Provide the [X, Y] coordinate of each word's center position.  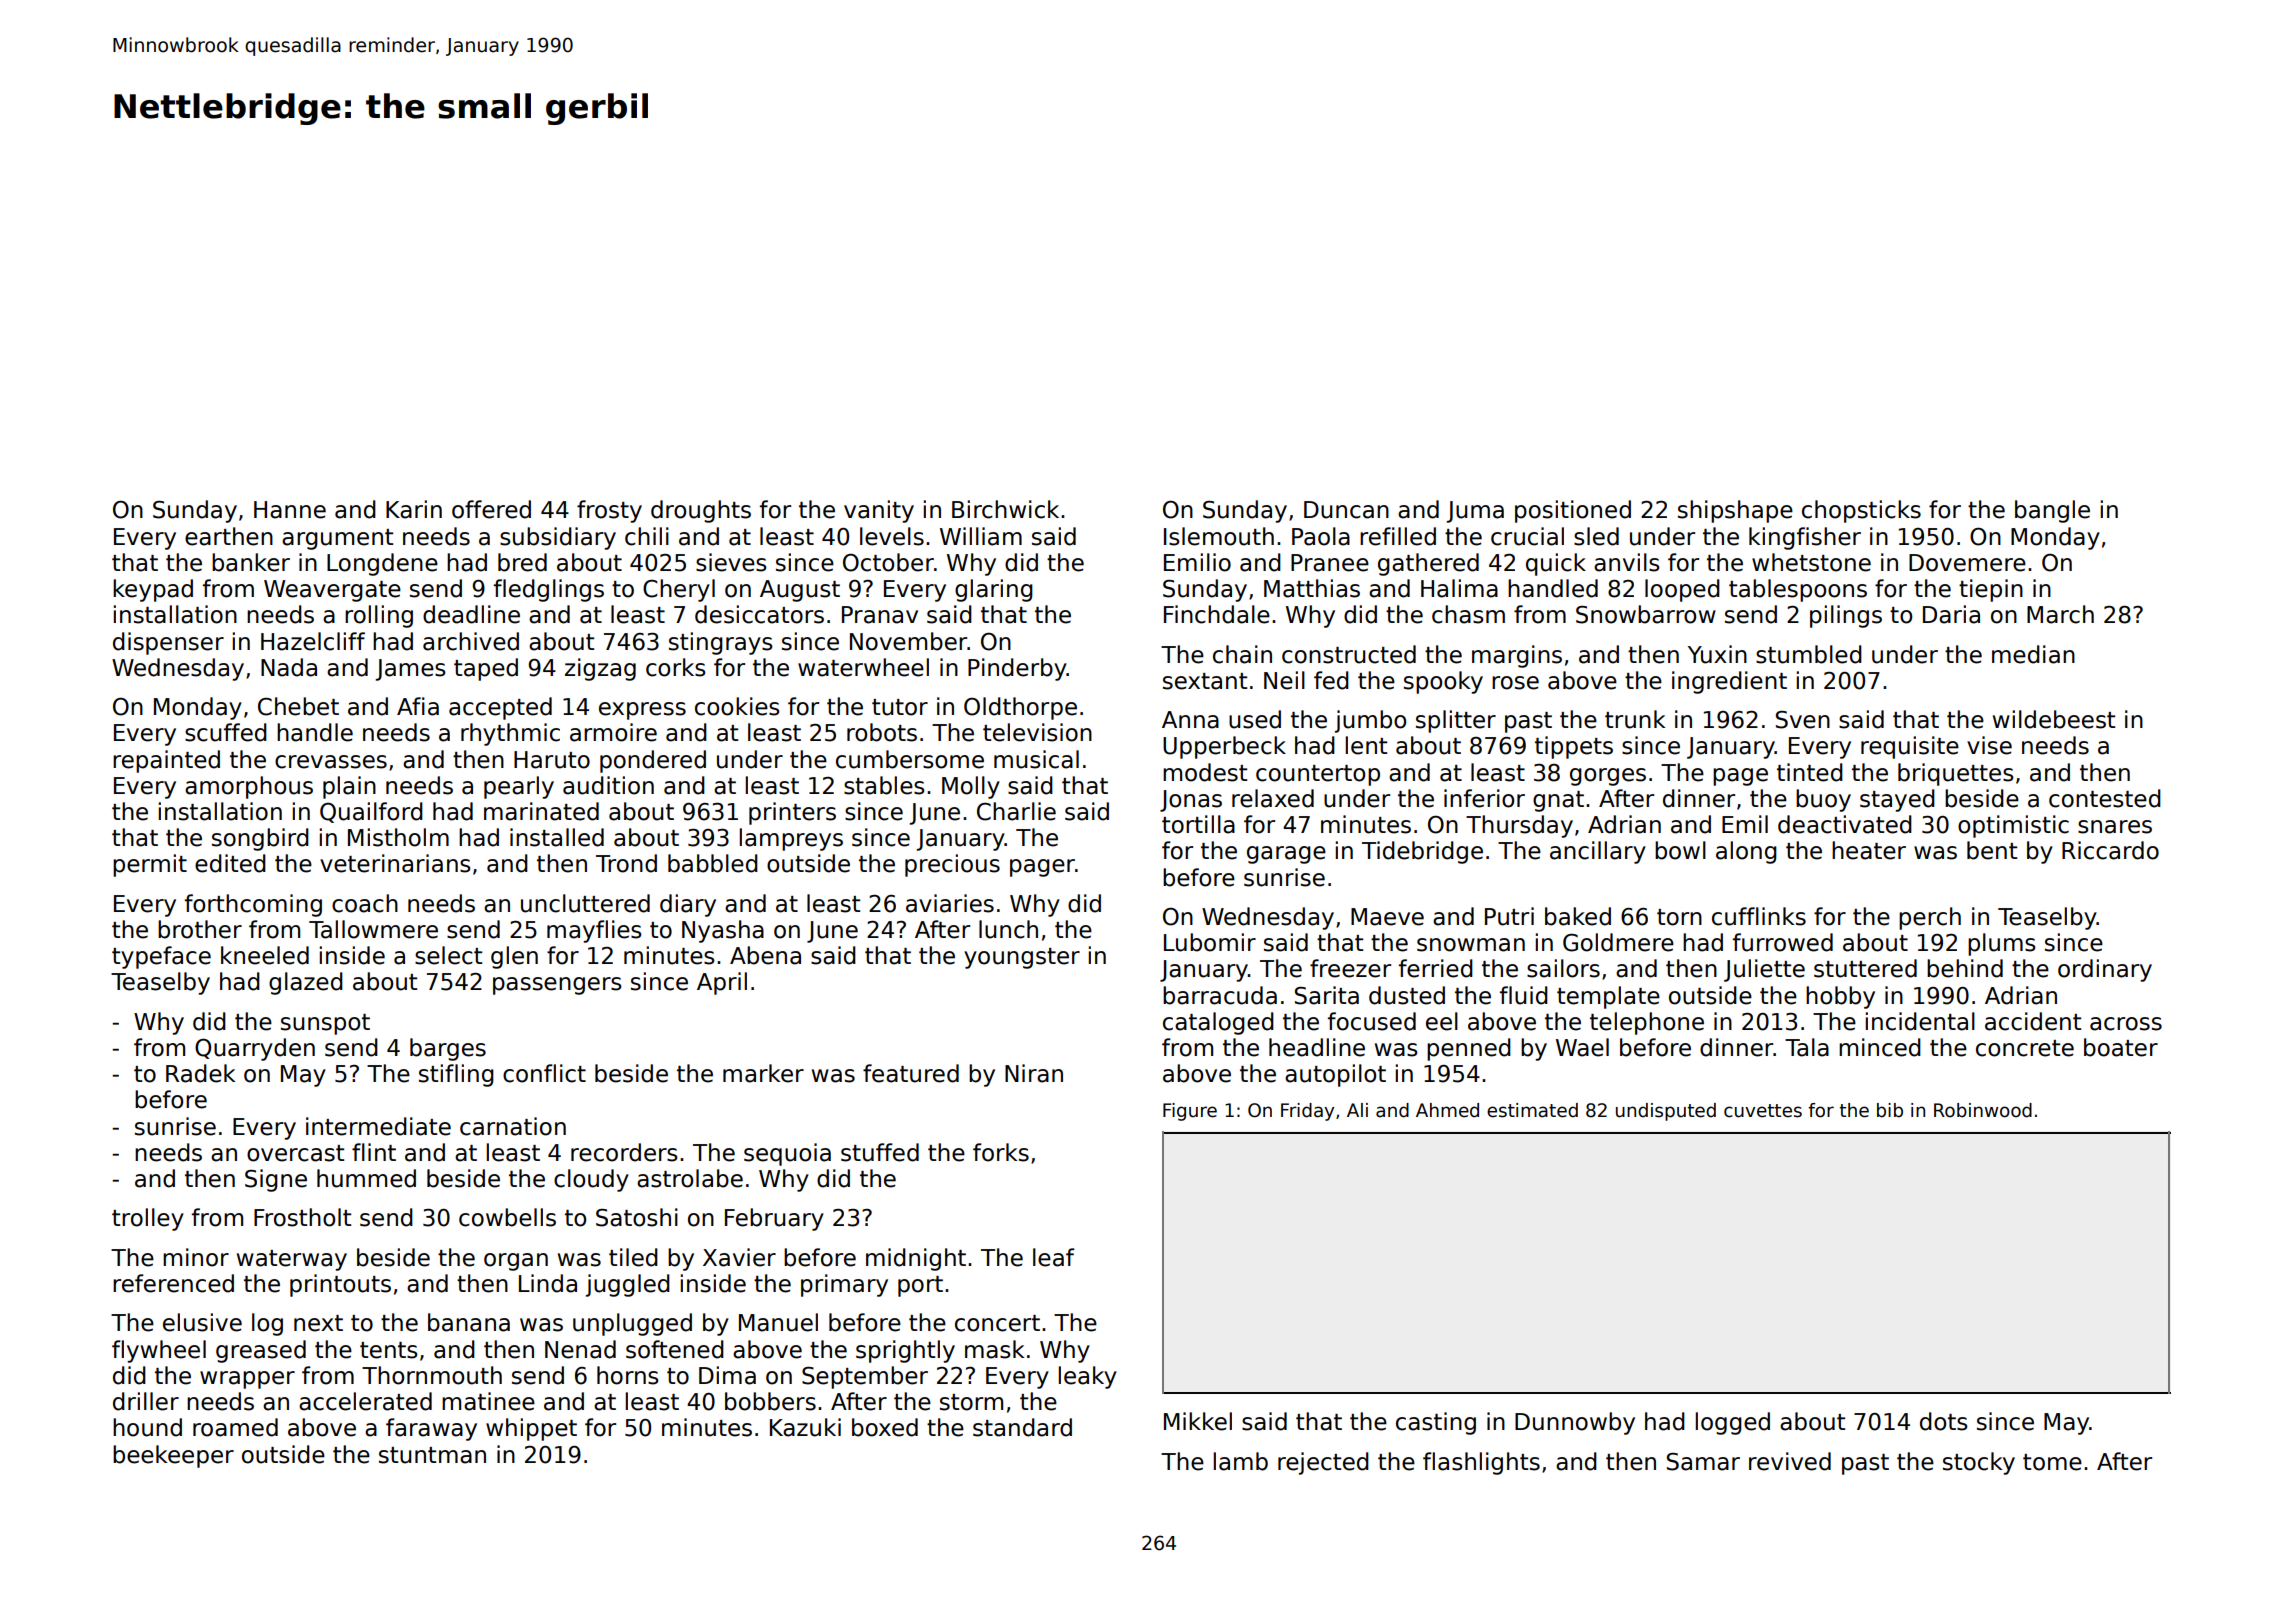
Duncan [1346, 510]
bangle [2052, 511]
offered [491, 509]
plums [2002, 944]
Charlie [1016, 811]
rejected [1323, 1463]
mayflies [594, 931]
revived [1790, 1461]
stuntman [432, 1455]
